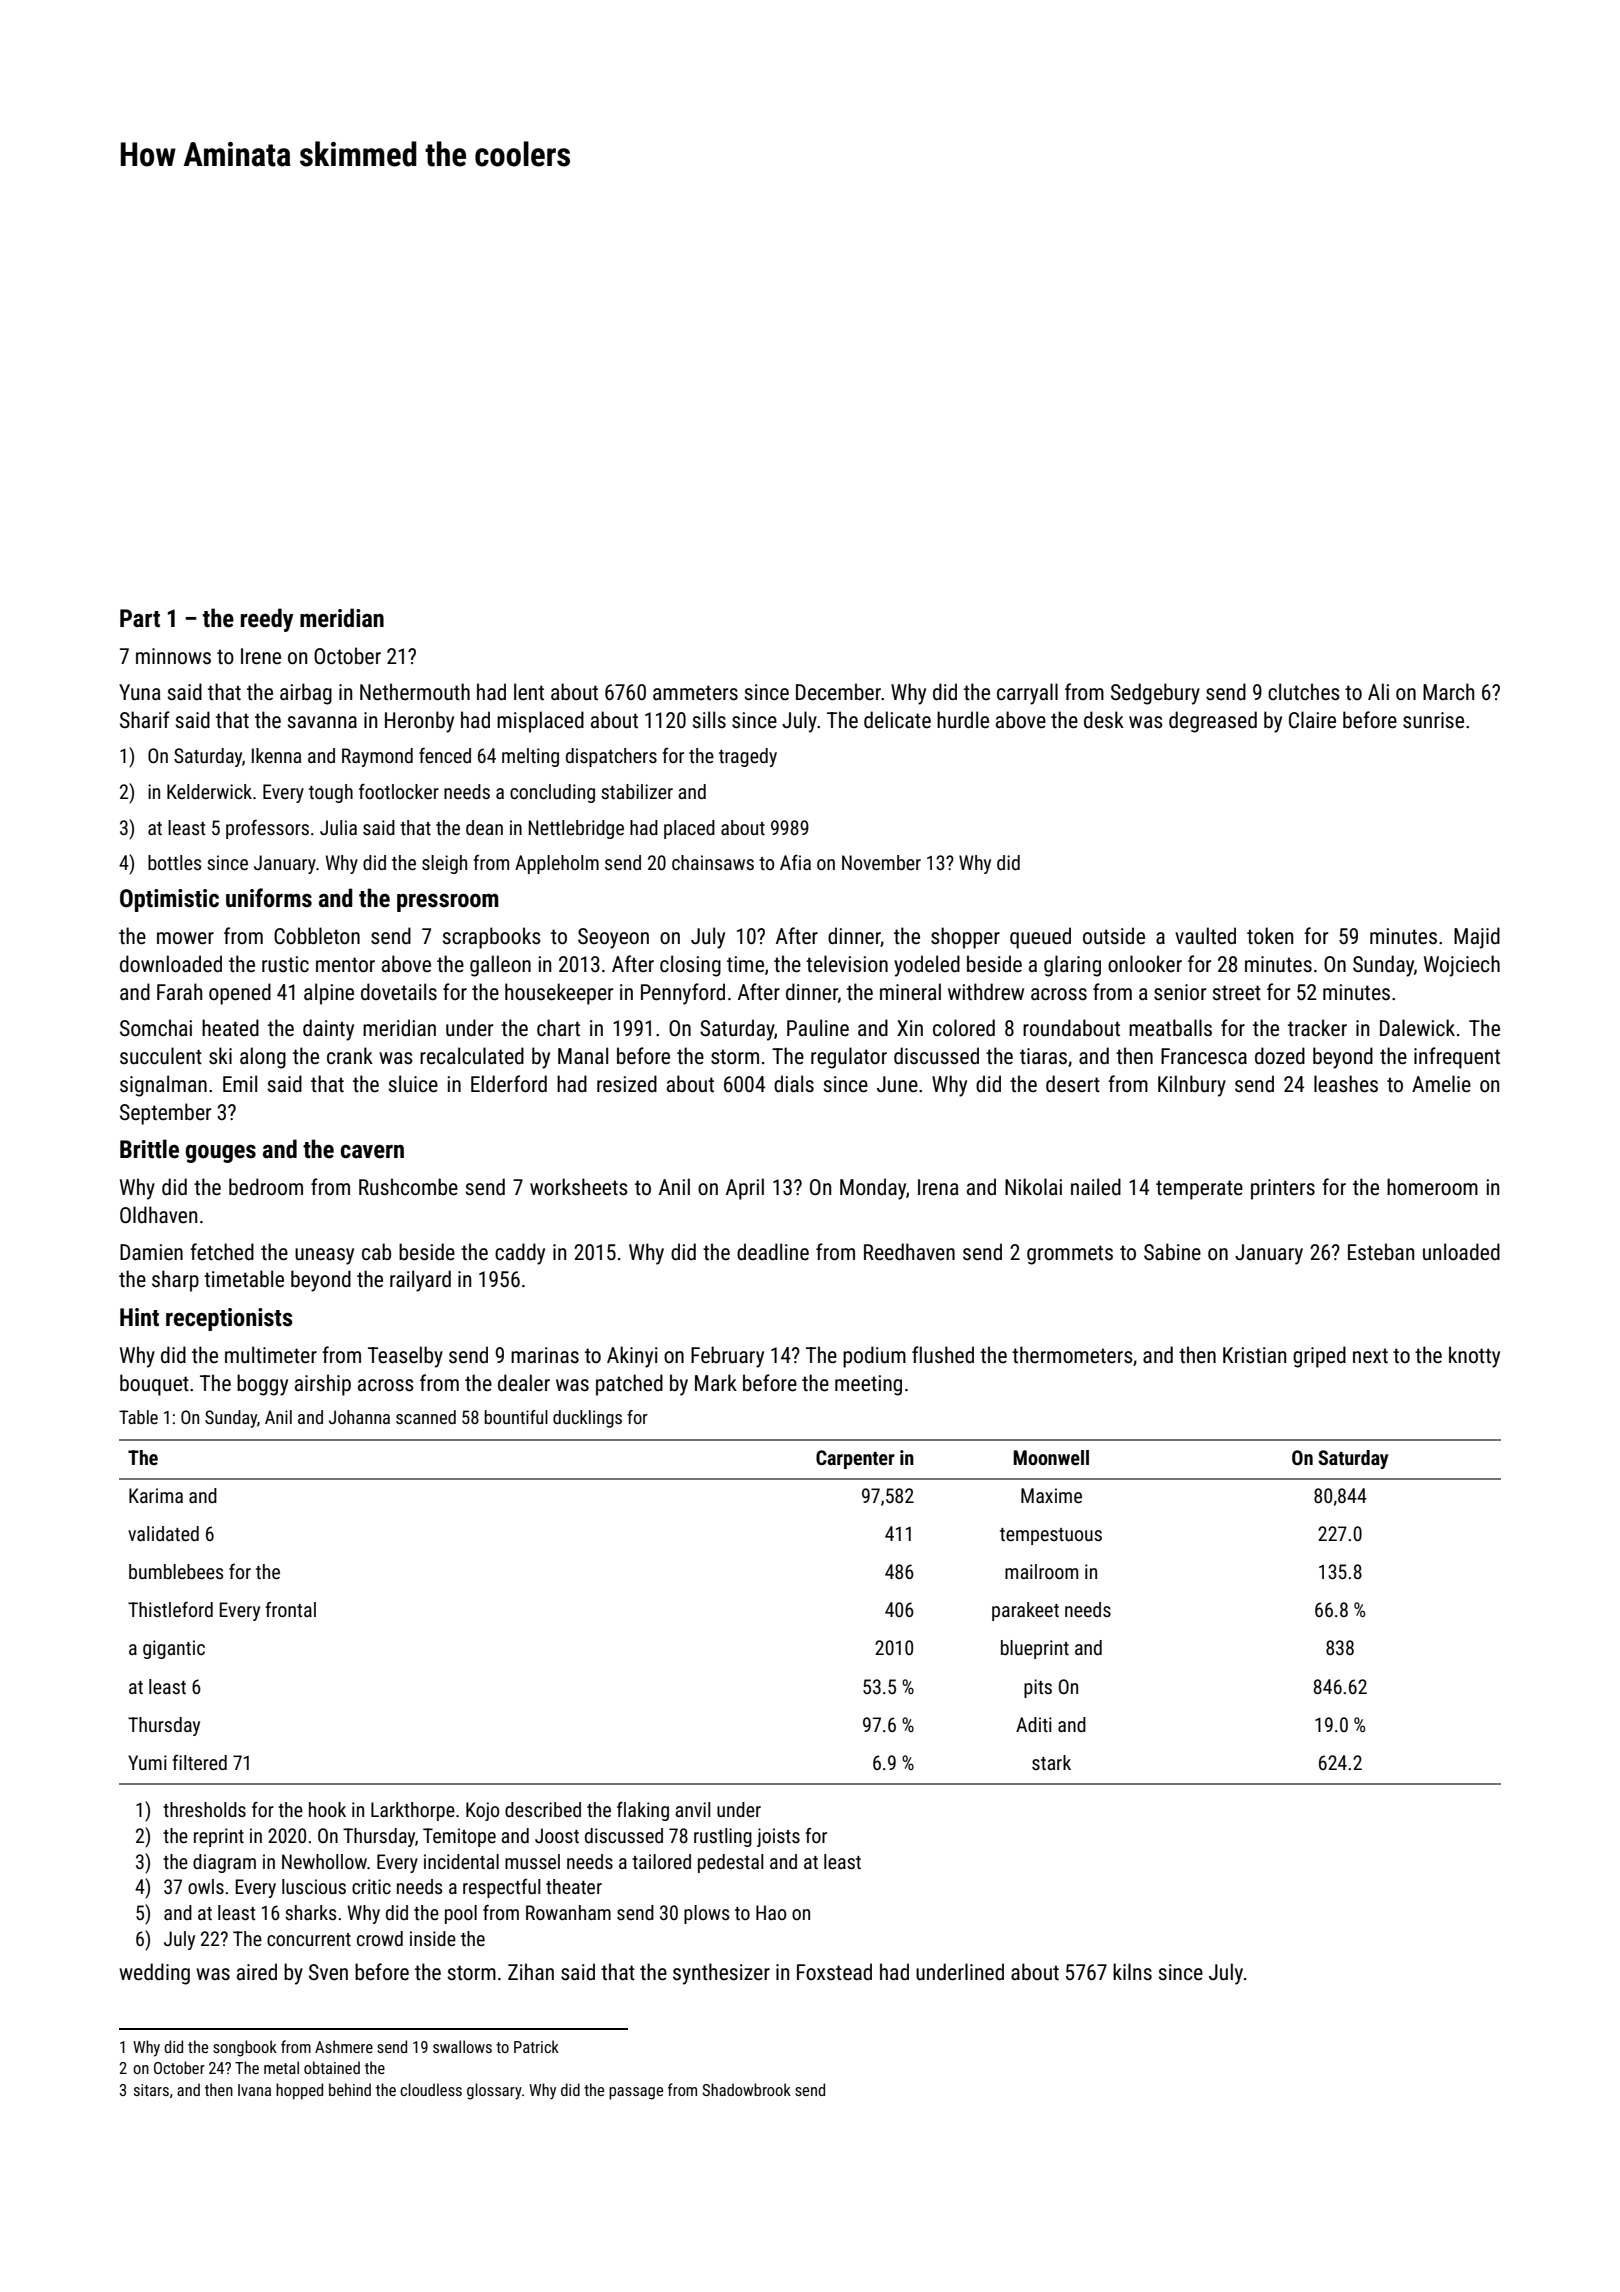  Describe the element at coordinates (587, 1419) in the screenshot. I see `ducklings` at that location.
